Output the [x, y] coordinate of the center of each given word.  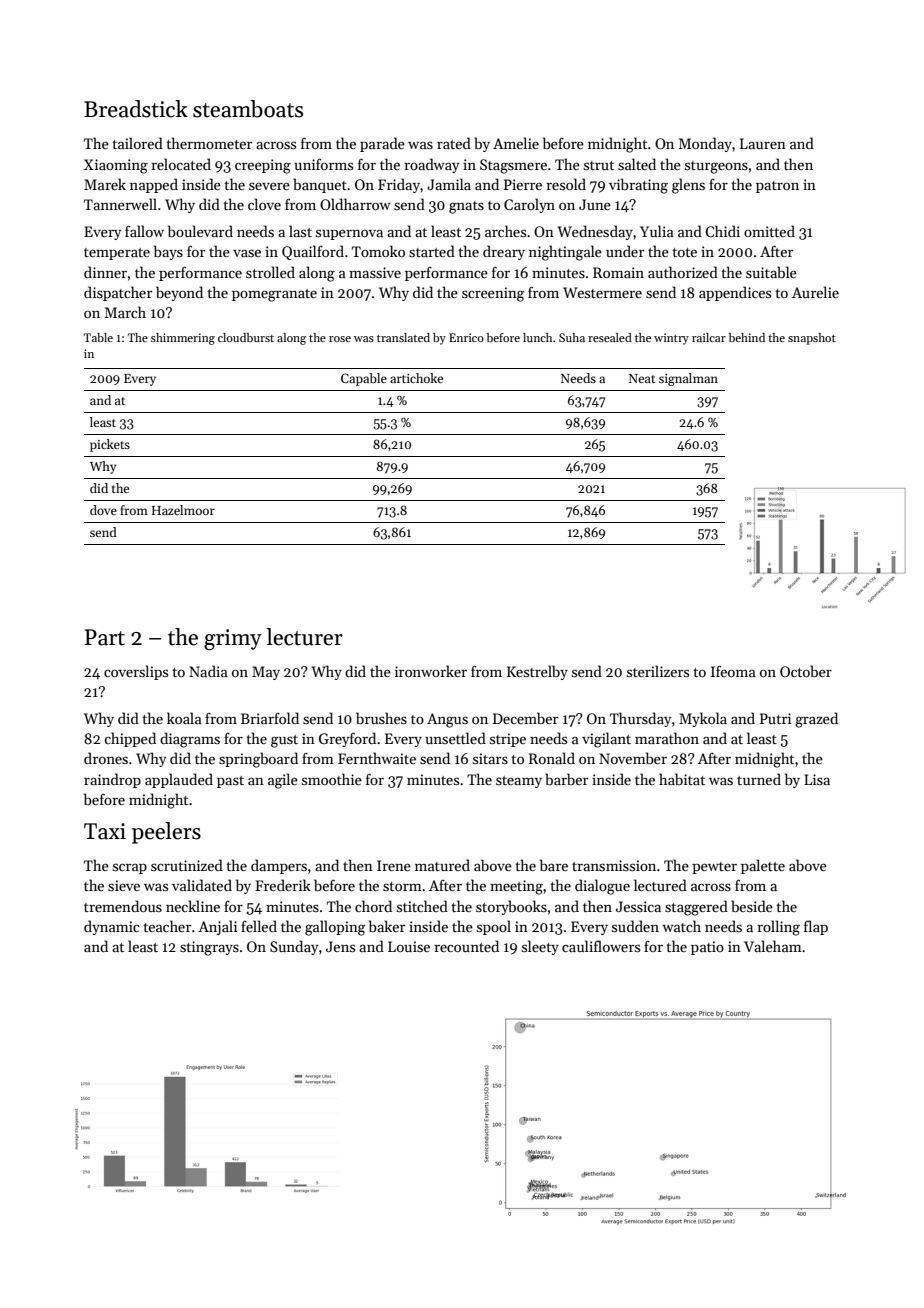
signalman [688, 379]
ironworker [431, 671]
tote [684, 252]
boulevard [200, 231]
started [432, 251]
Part [105, 637]
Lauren [763, 143]
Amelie [516, 143]
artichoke [416, 378]
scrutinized [187, 865]
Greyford [347, 739]
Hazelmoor [183, 510]
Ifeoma [733, 671]
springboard [258, 760]
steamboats [248, 109]
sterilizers [658, 671]
